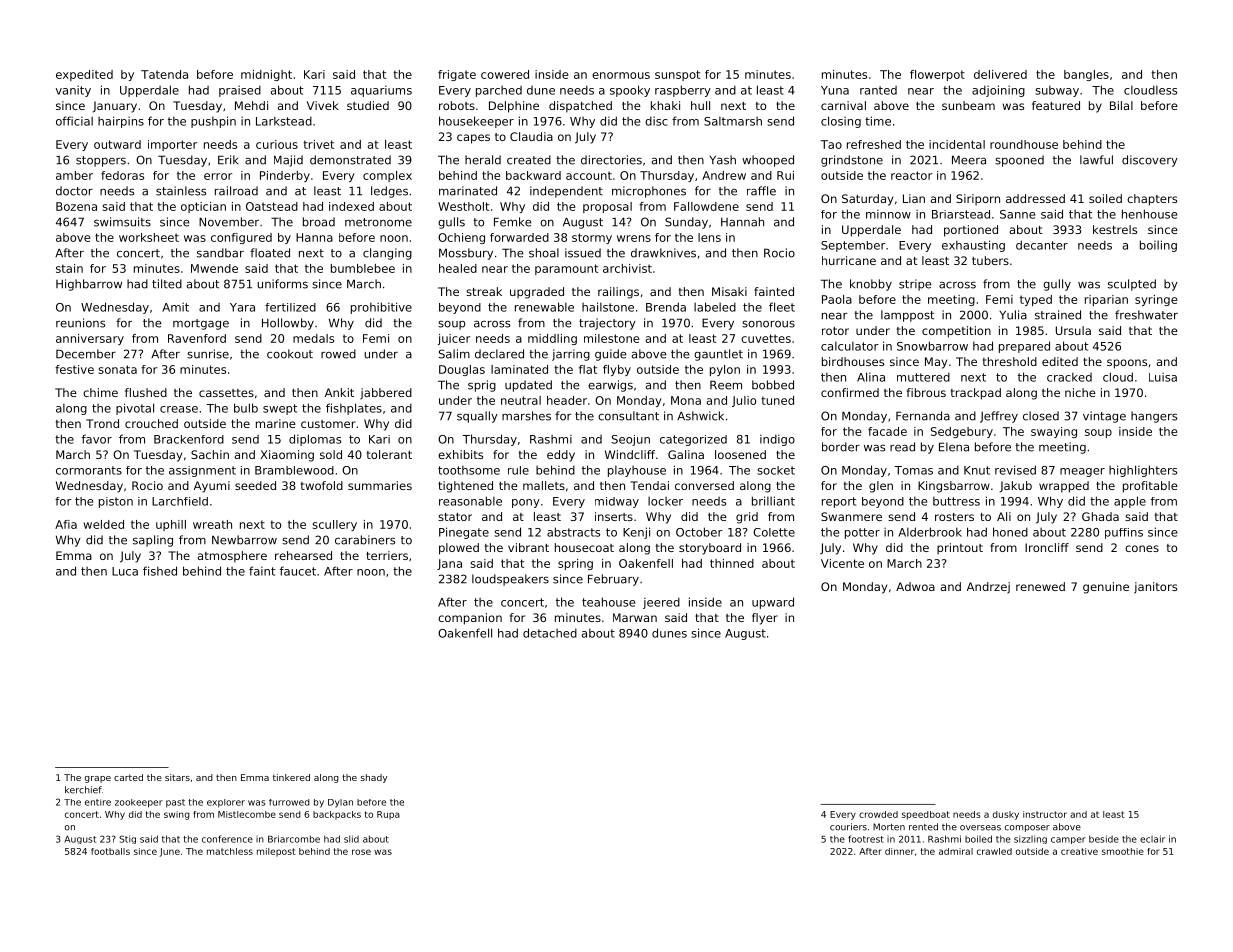 The image size is (1233, 952). I want to click on cookout, so click(290, 354).
